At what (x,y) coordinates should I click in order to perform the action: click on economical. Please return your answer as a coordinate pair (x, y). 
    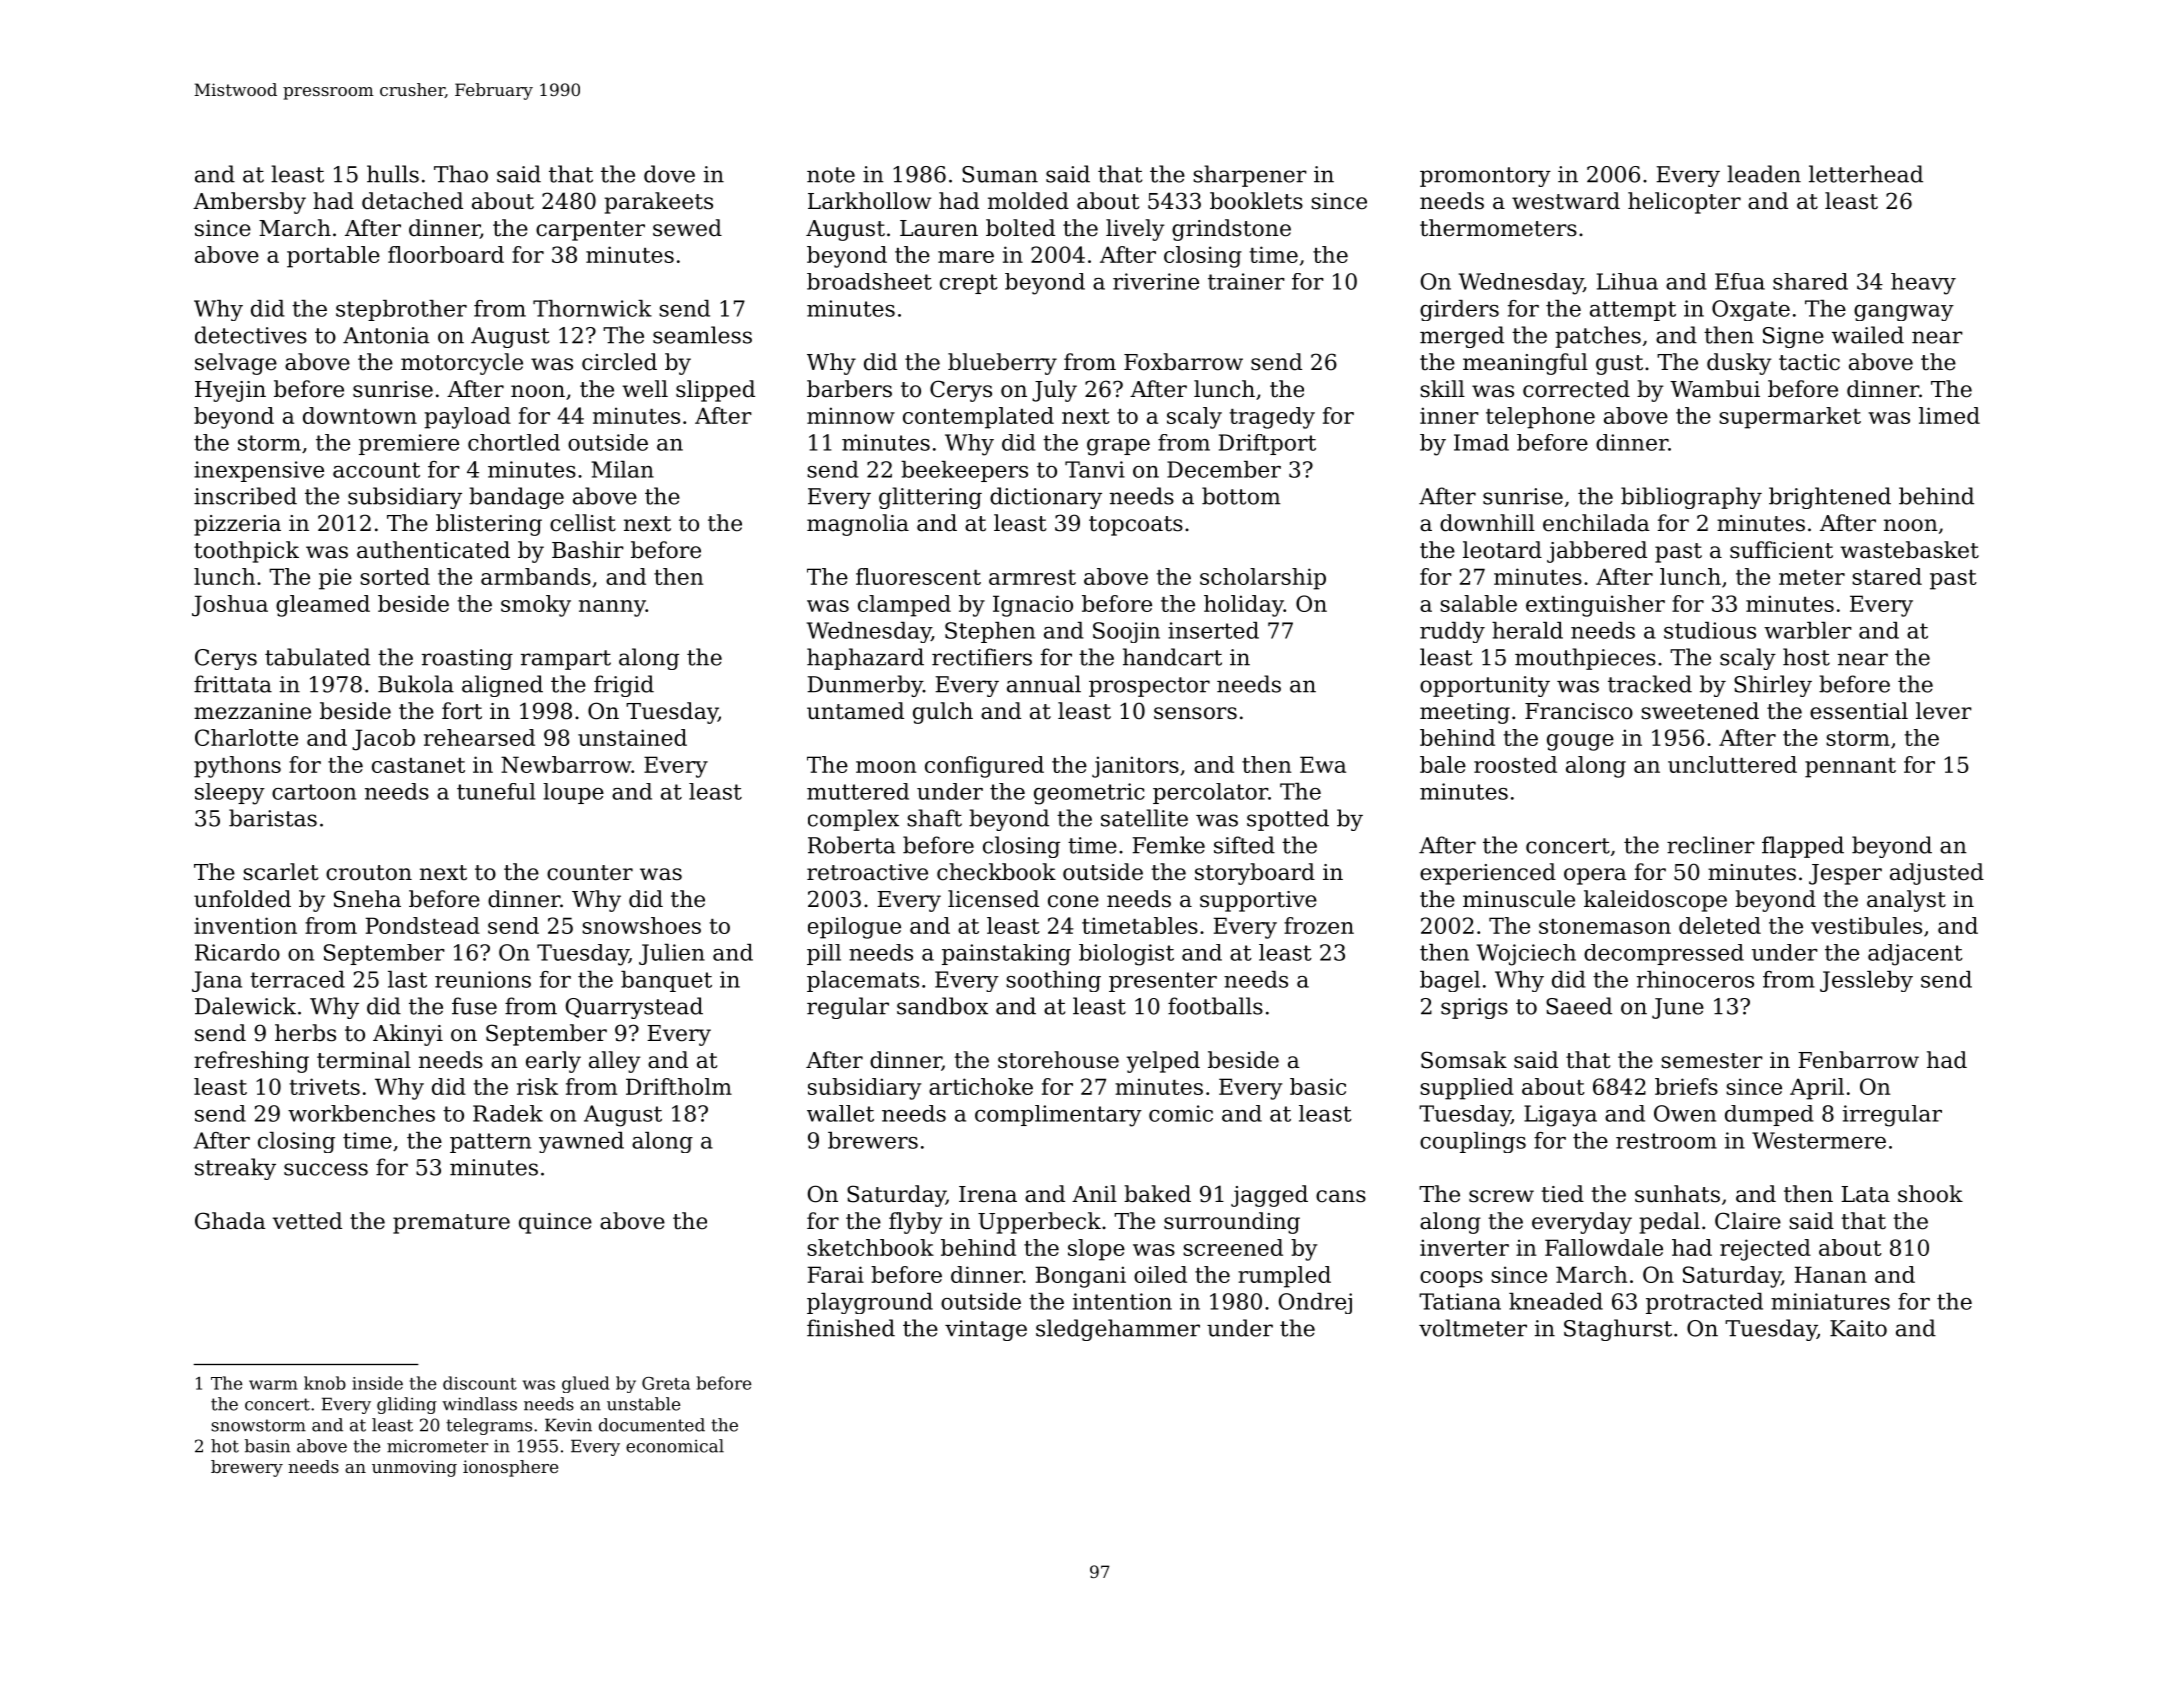
    Looking at the image, I should click on (675, 1446).
